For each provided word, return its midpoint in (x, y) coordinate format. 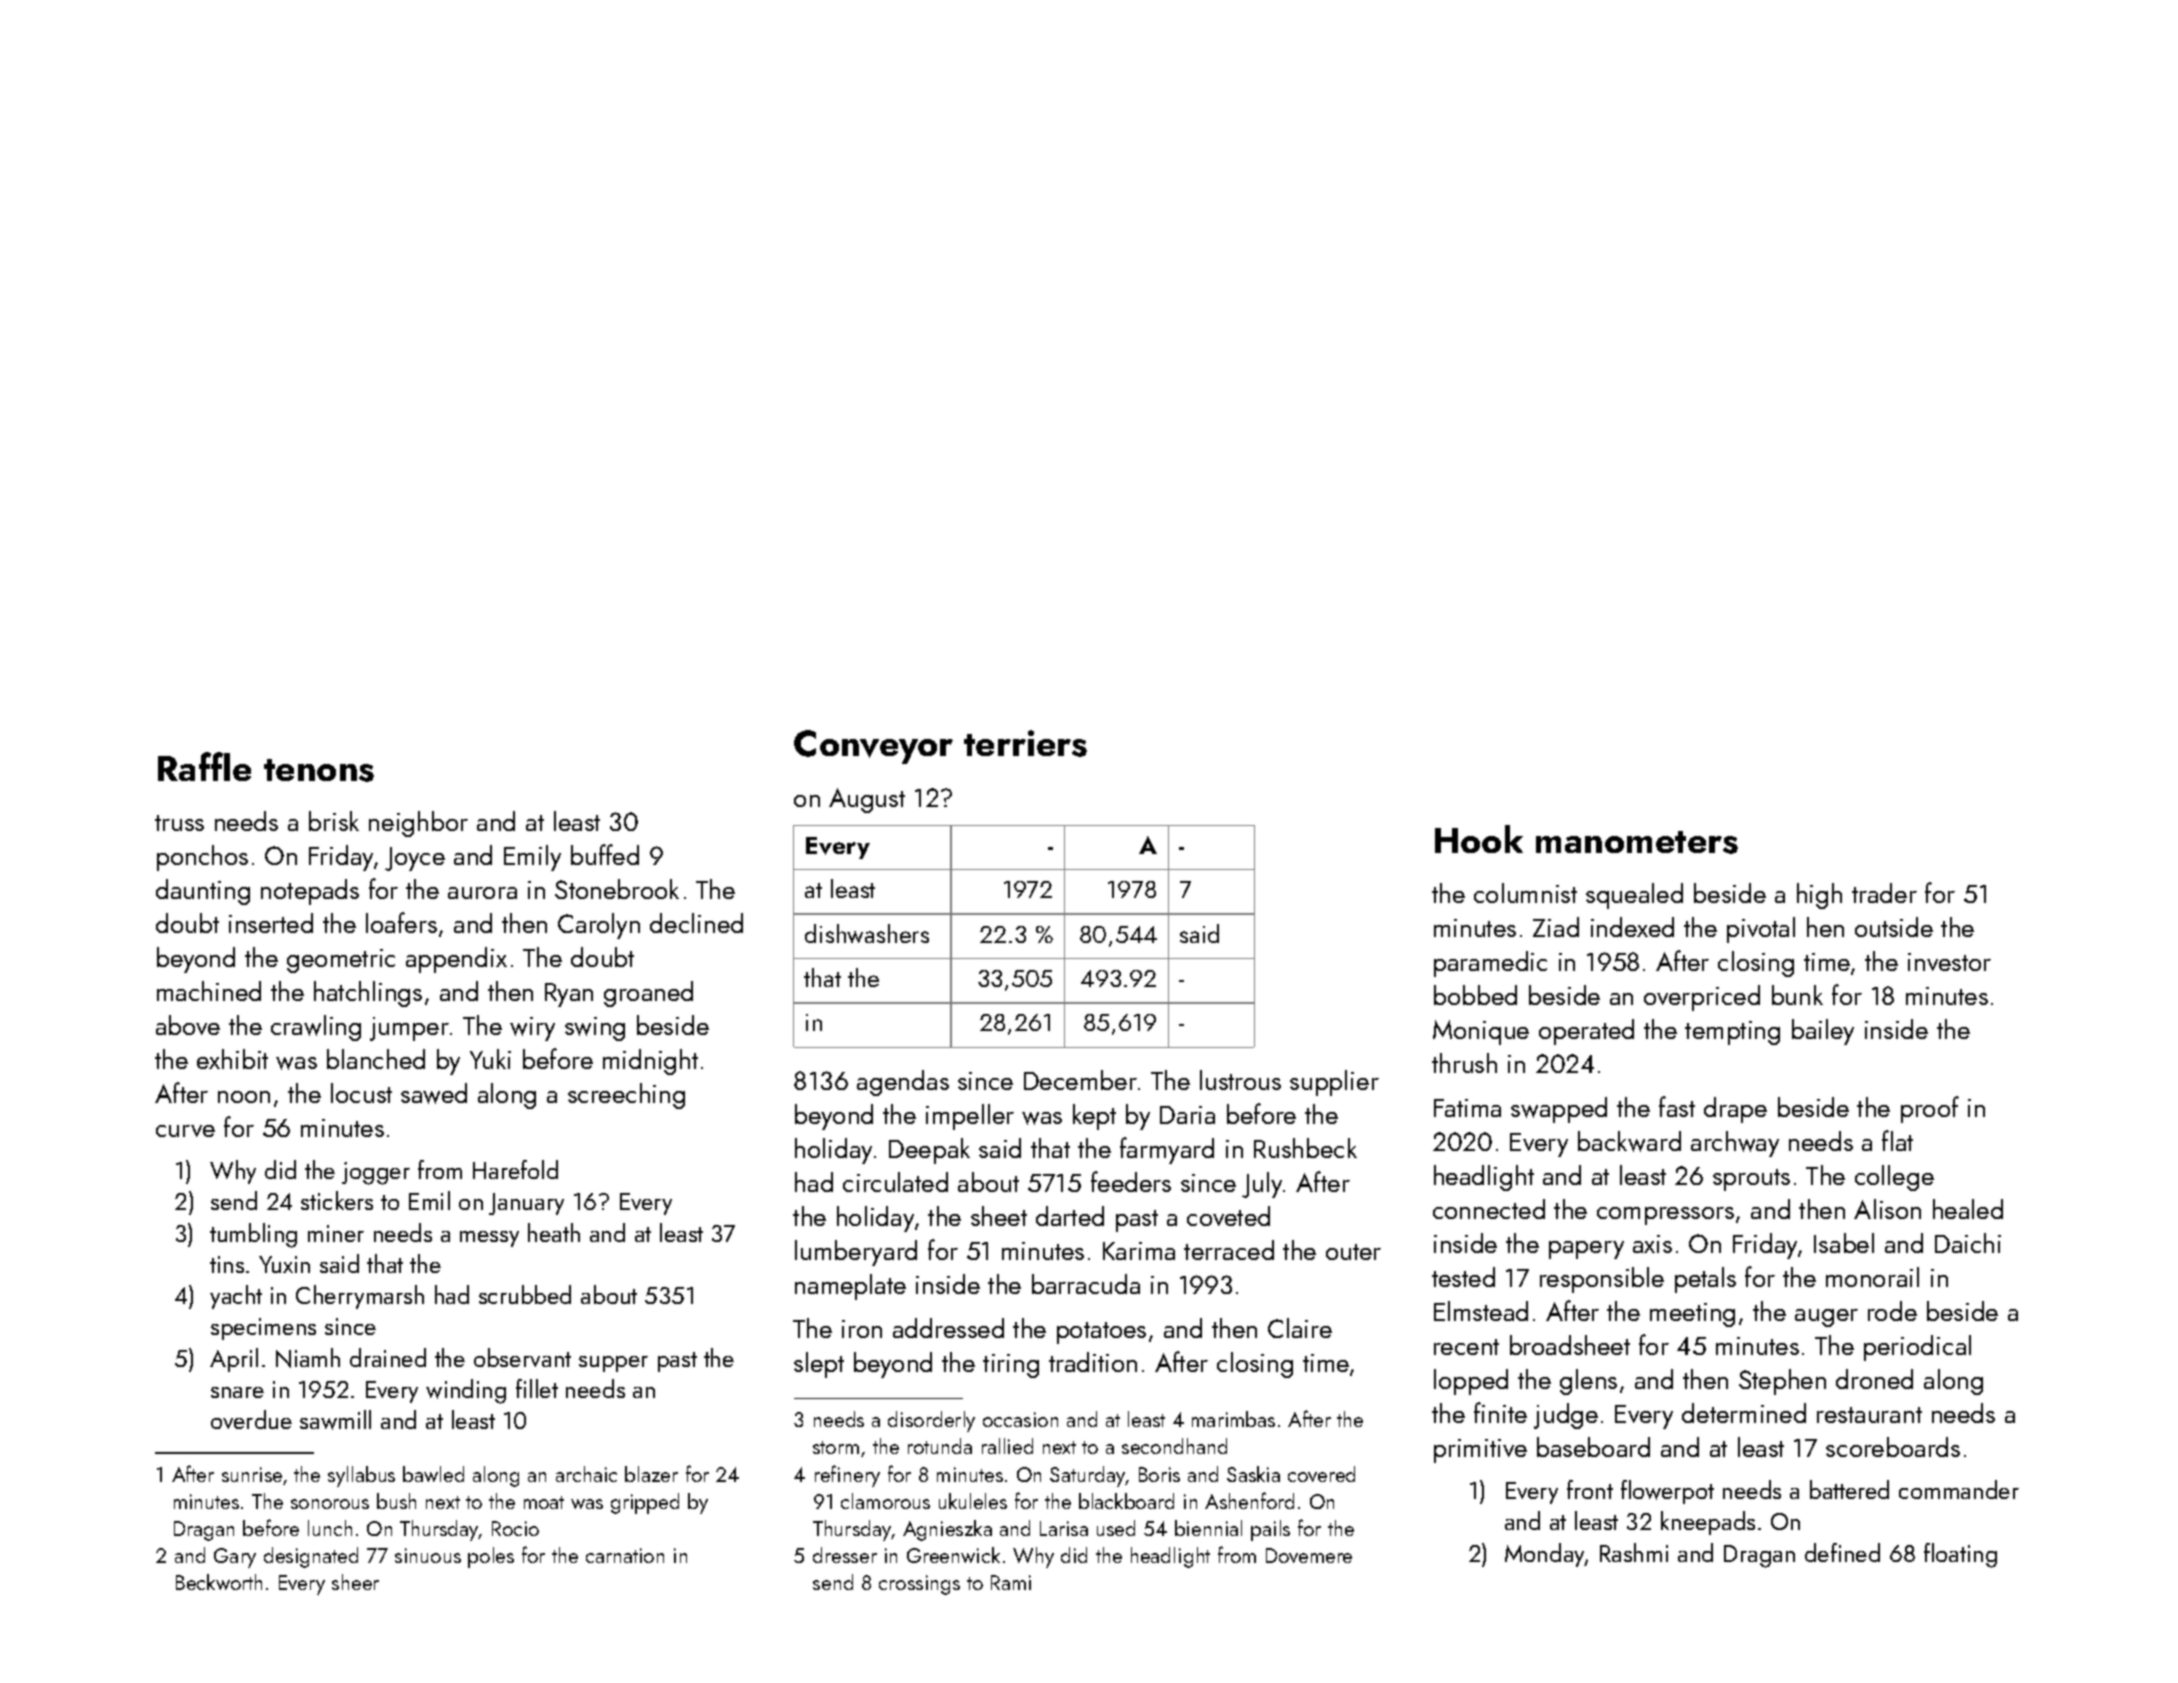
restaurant (1869, 1415)
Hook (1479, 839)
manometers (1637, 842)
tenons (319, 770)
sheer (355, 1582)
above (188, 1025)
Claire (1300, 1328)
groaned (648, 994)
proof (1930, 1109)
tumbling (253, 1235)
